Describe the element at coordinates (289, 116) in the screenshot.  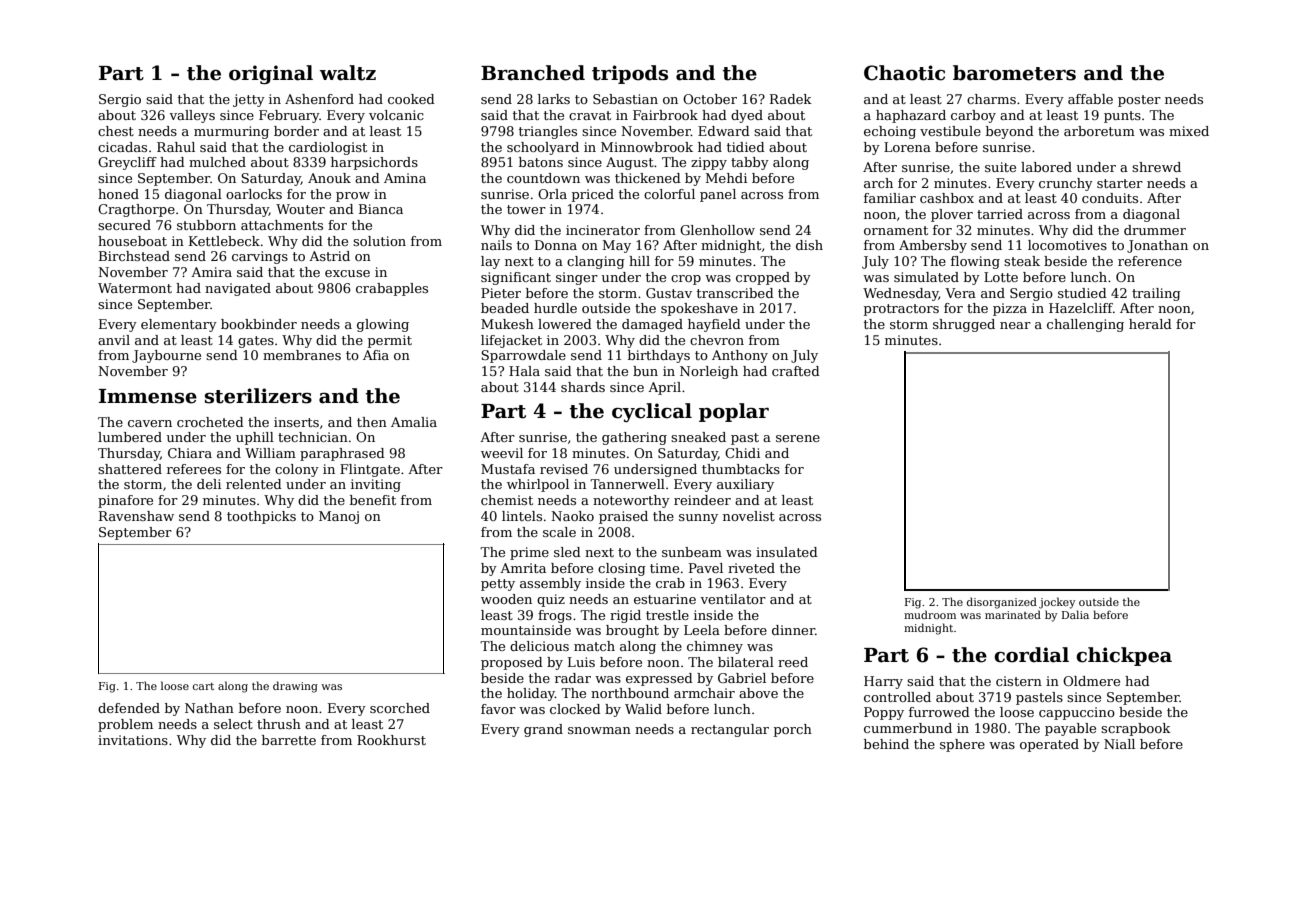
I see `February` at that location.
